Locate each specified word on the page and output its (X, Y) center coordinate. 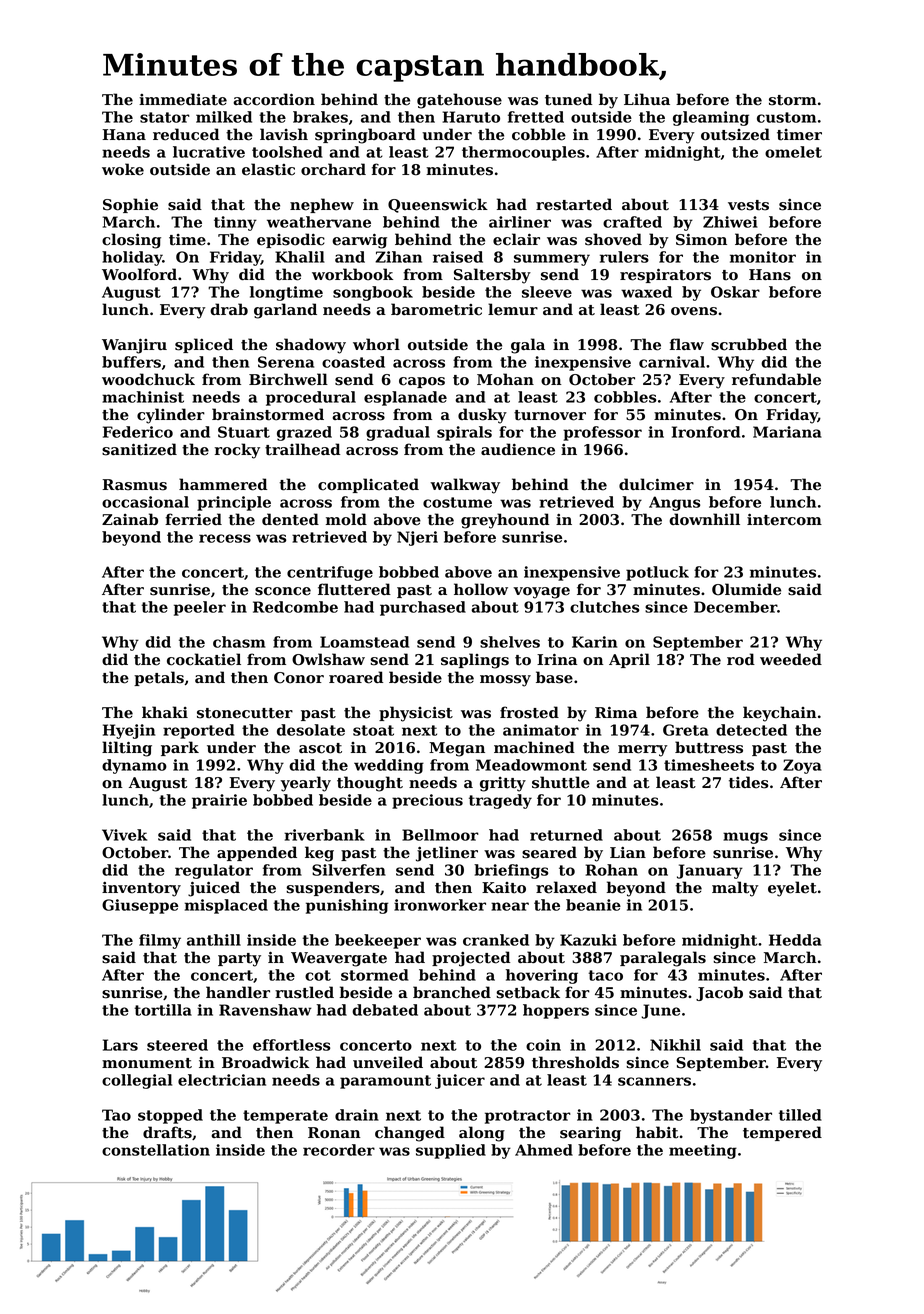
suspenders (333, 888)
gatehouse (459, 101)
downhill (704, 519)
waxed (646, 292)
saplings (475, 661)
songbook (373, 293)
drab (229, 309)
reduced (186, 134)
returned (566, 835)
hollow (481, 589)
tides (749, 782)
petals (159, 678)
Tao (116, 1115)
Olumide (746, 589)
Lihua (647, 99)
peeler (200, 608)
